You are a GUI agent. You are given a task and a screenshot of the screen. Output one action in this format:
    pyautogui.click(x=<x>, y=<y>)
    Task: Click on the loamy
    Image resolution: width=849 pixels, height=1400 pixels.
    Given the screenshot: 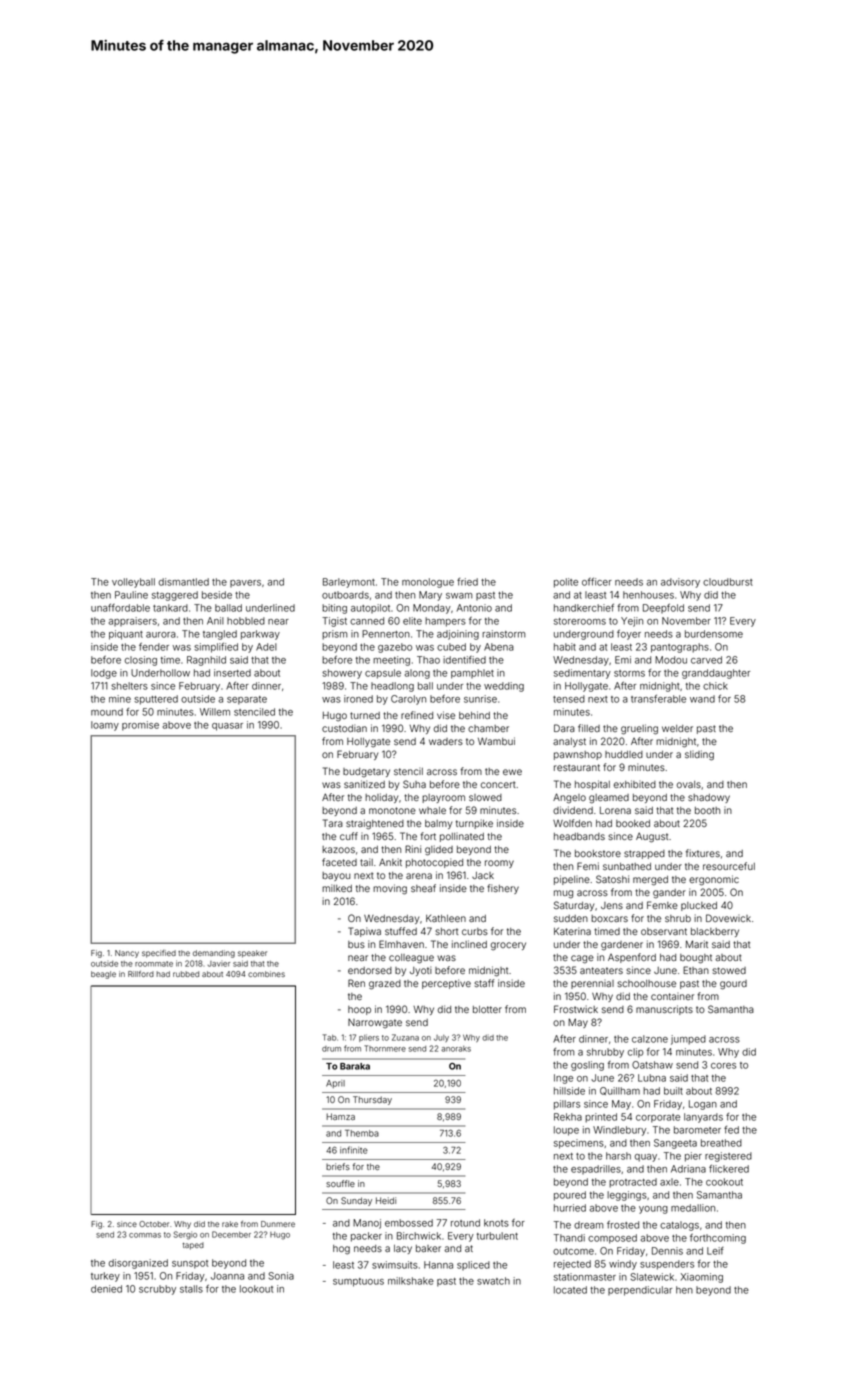 What is the action you would take?
    pyautogui.click(x=105, y=726)
